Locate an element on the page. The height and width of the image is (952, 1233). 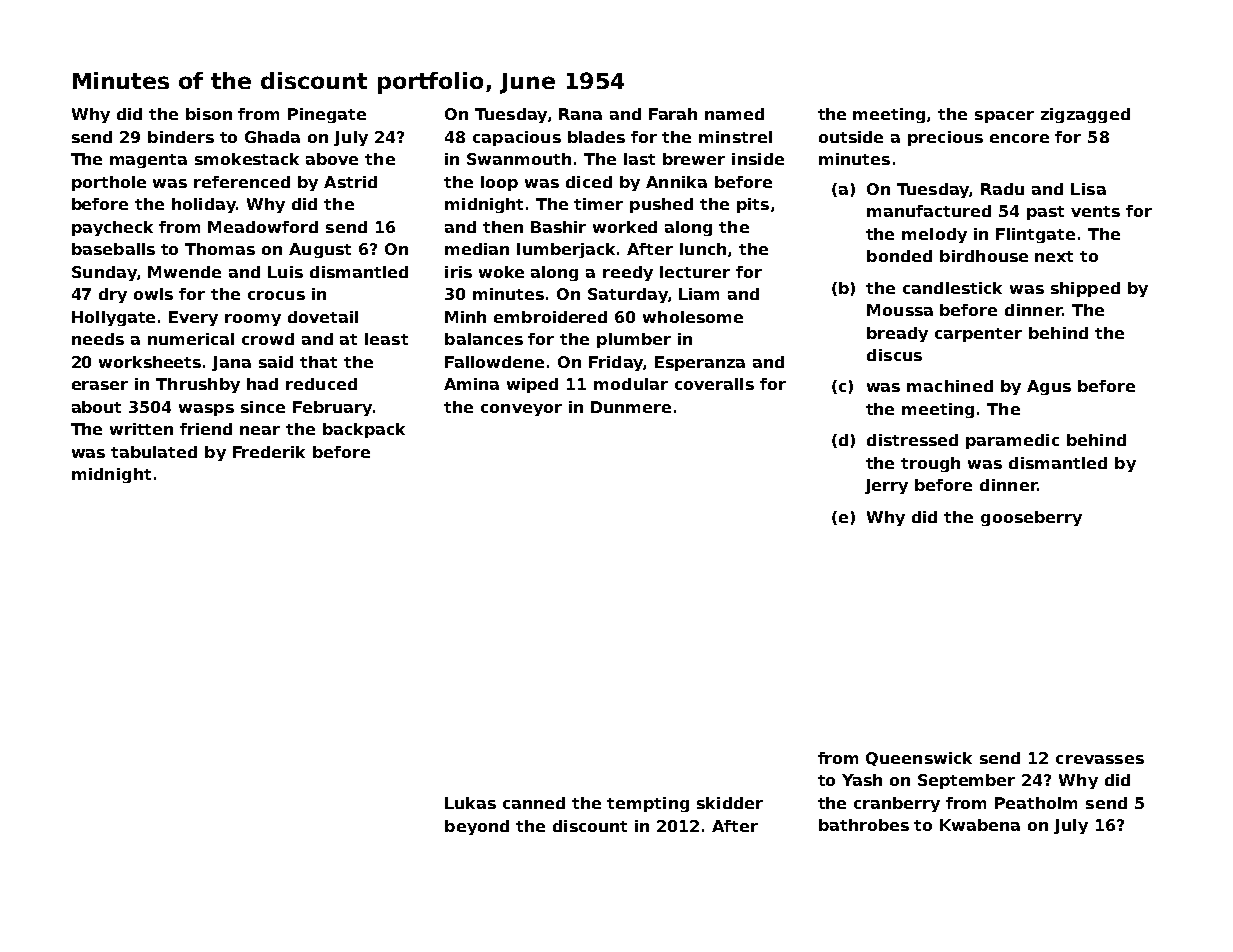
beyond is located at coordinates (477, 827).
